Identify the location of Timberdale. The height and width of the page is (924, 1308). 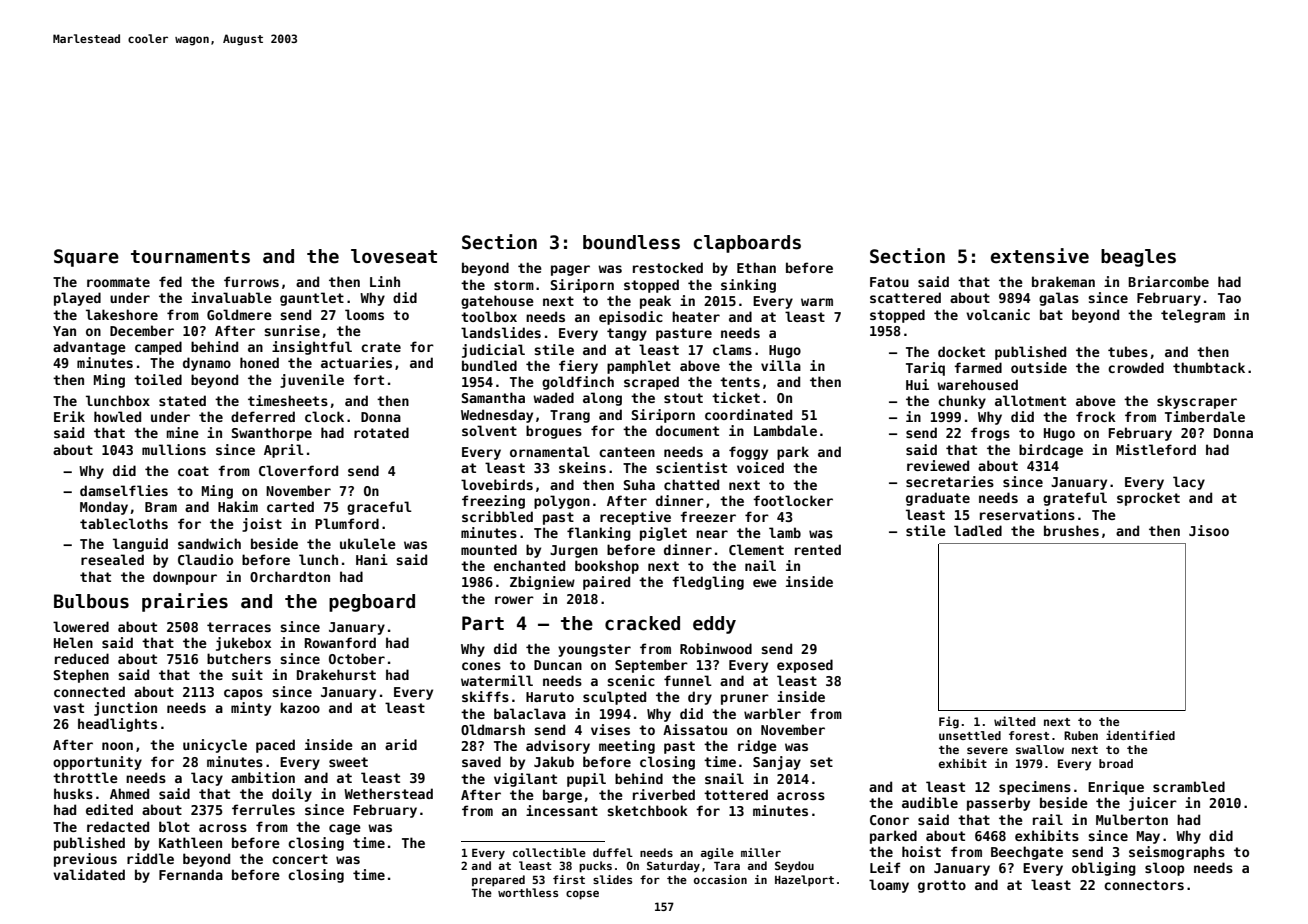
(1205, 416).
